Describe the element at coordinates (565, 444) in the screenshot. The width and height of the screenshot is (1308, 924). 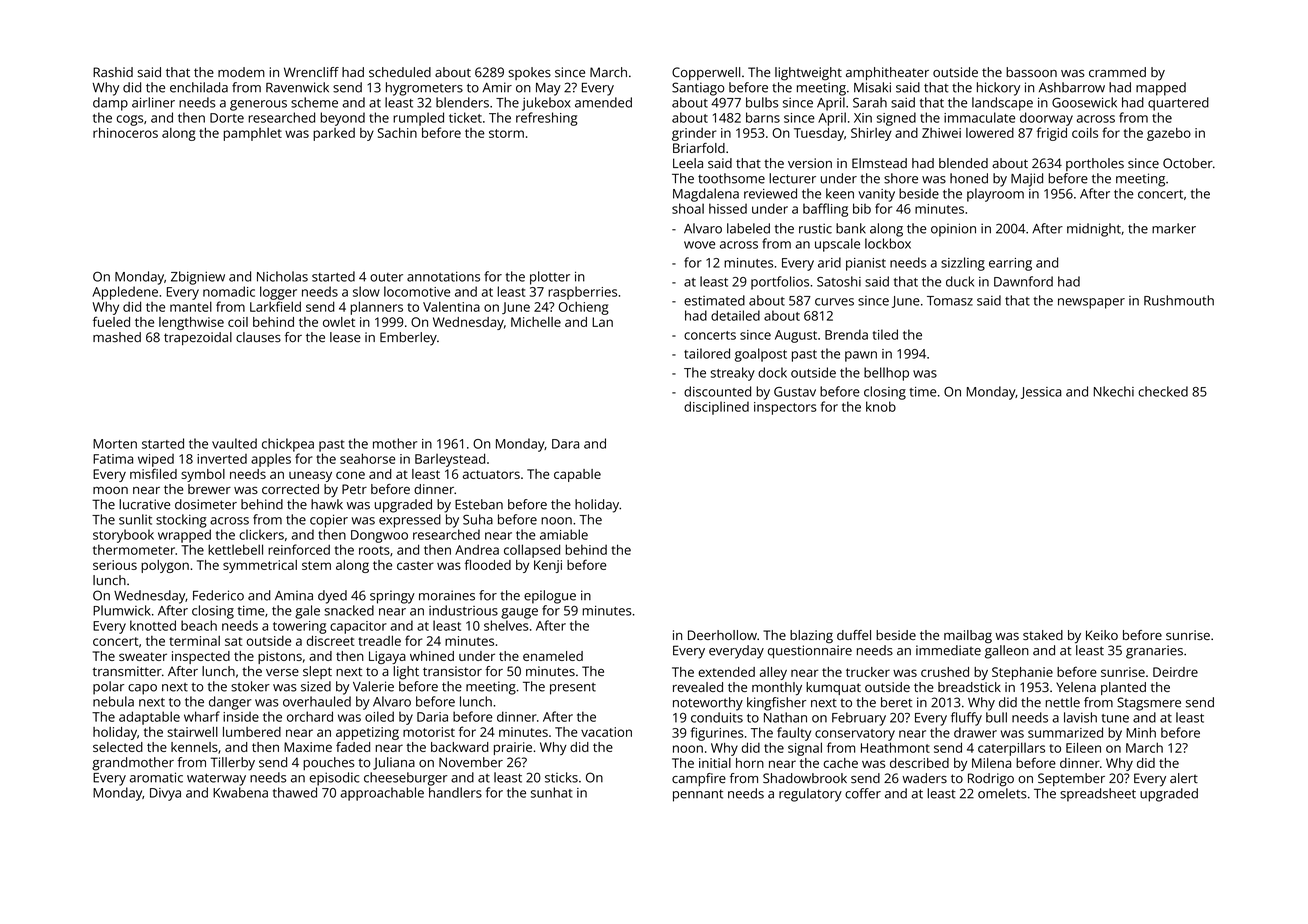
I see `Dara` at that location.
